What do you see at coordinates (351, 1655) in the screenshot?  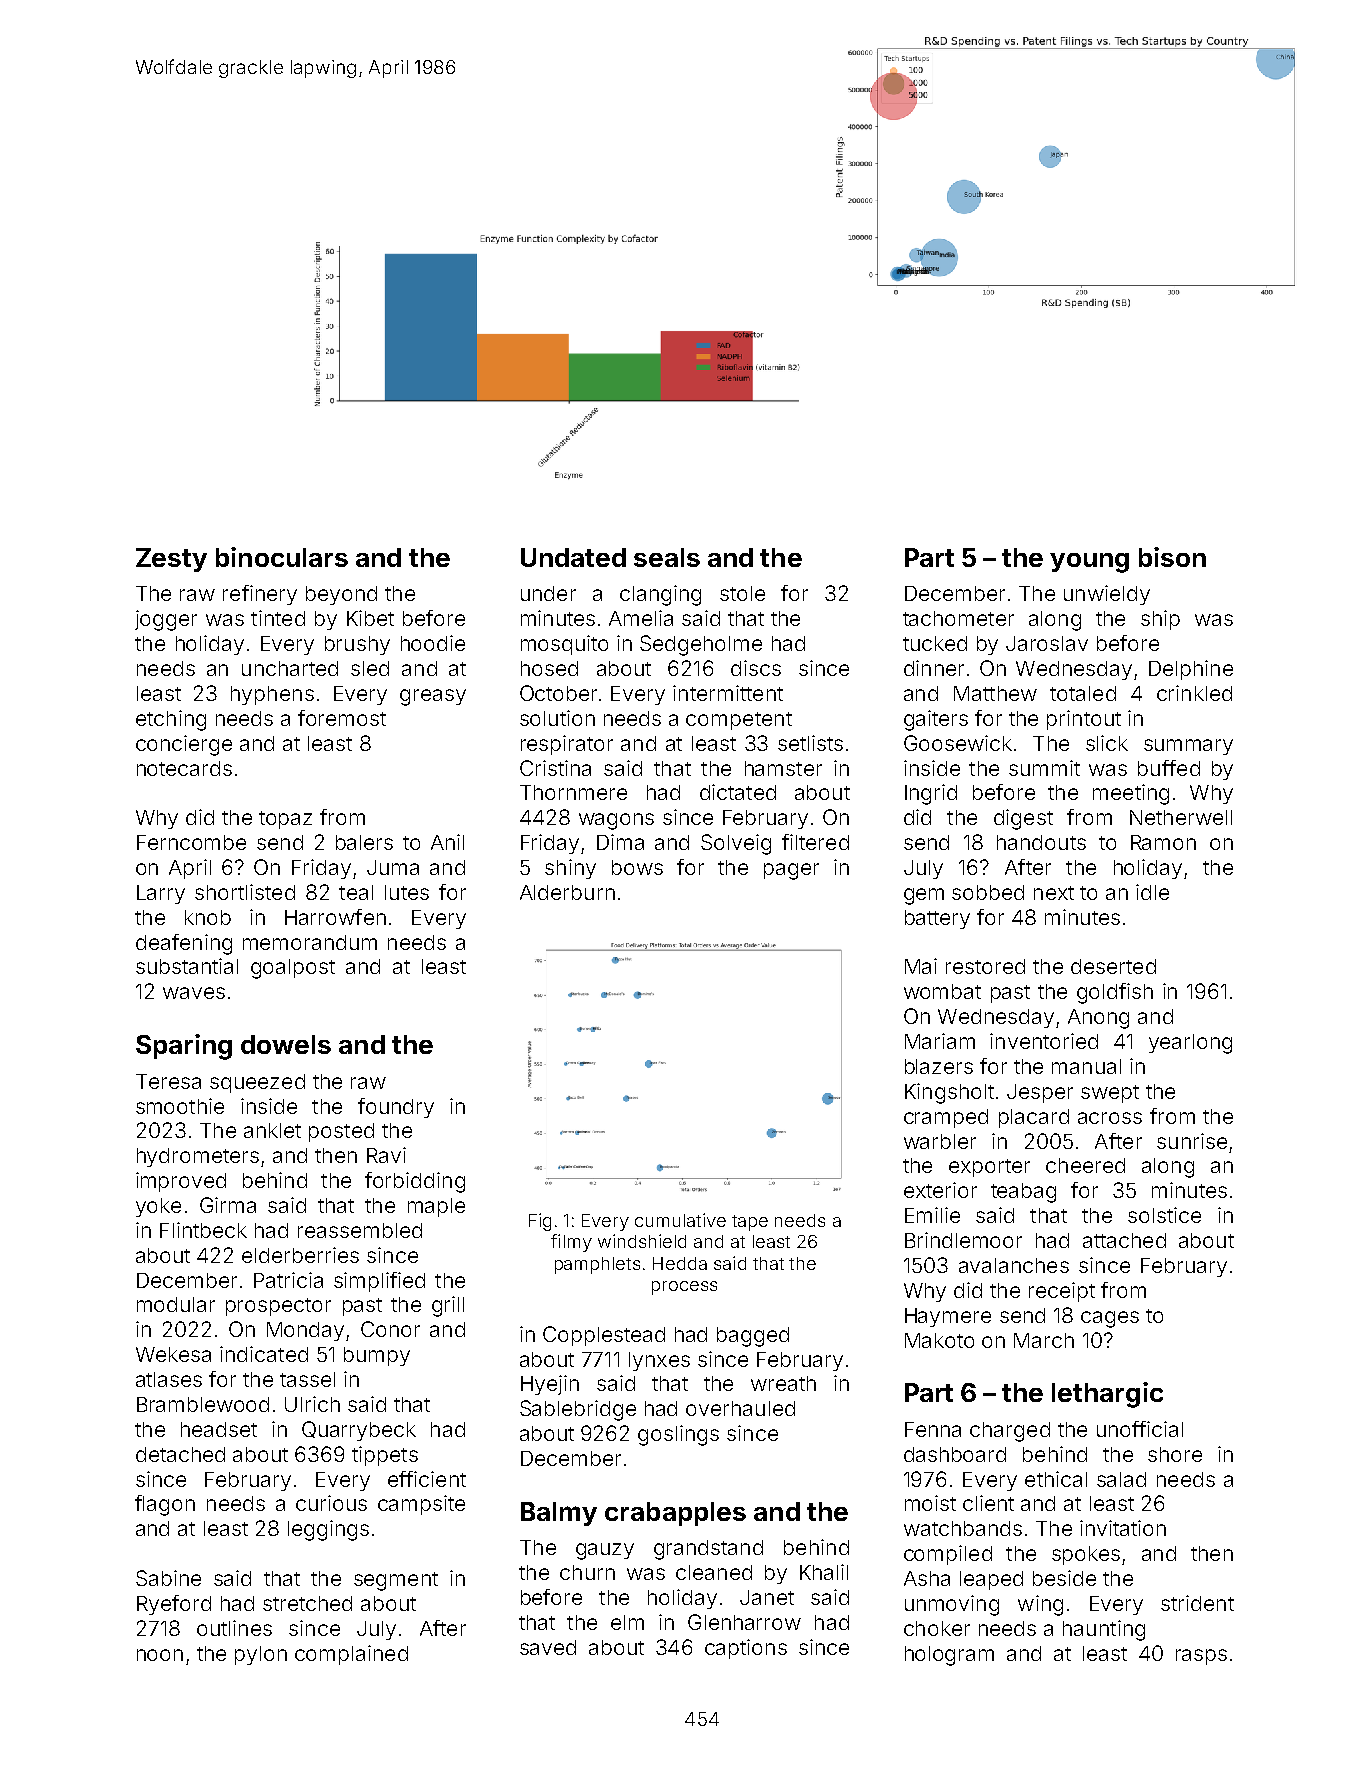 I see `complained` at bounding box center [351, 1655].
